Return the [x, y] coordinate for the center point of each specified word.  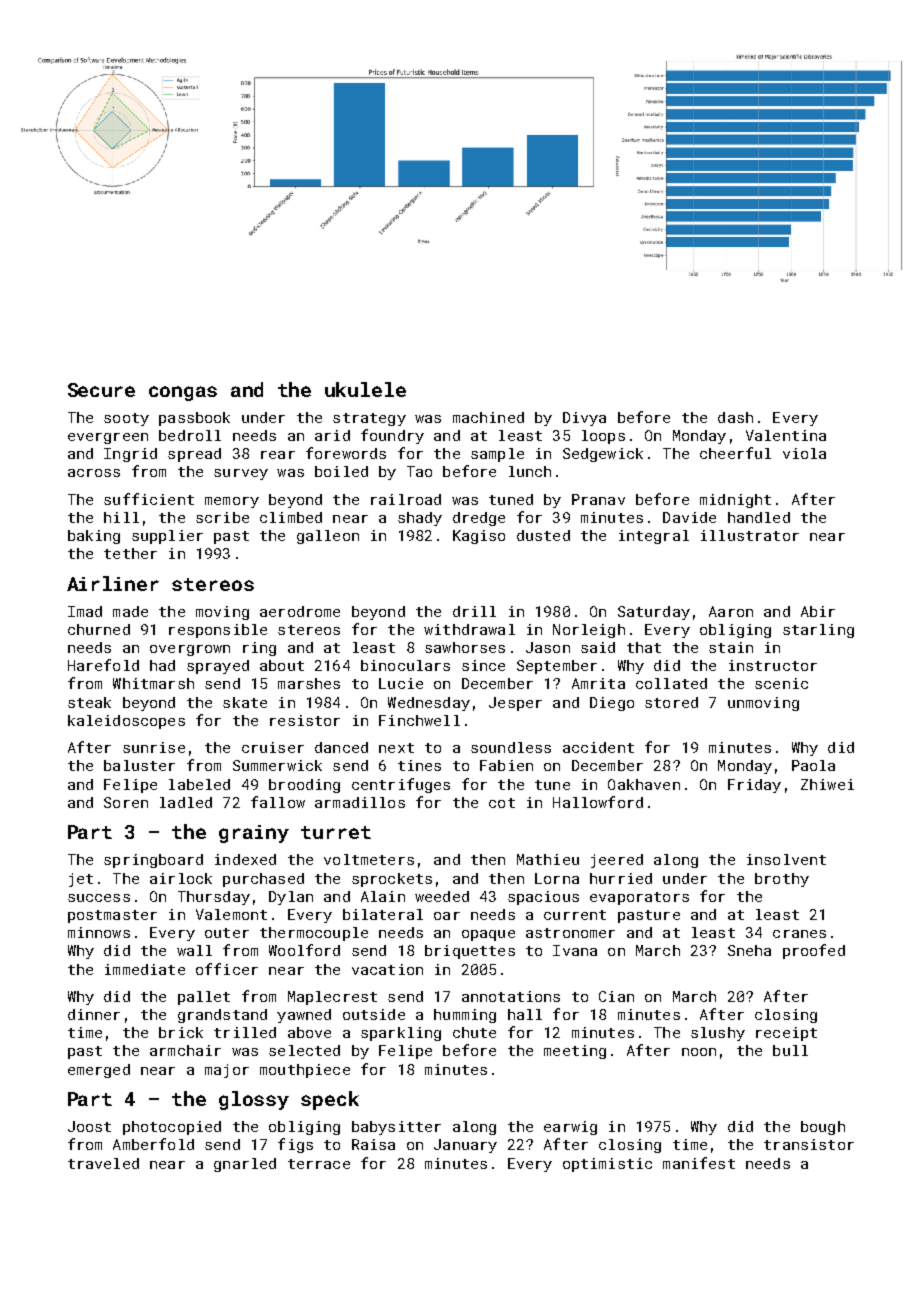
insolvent [786, 859]
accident [598, 747]
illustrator [750, 535]
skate [245, 702]
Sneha [749, 950]
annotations [511, 996]
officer [227, 969]
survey [241, 474]
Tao [419, 471]
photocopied [172, 1128]
